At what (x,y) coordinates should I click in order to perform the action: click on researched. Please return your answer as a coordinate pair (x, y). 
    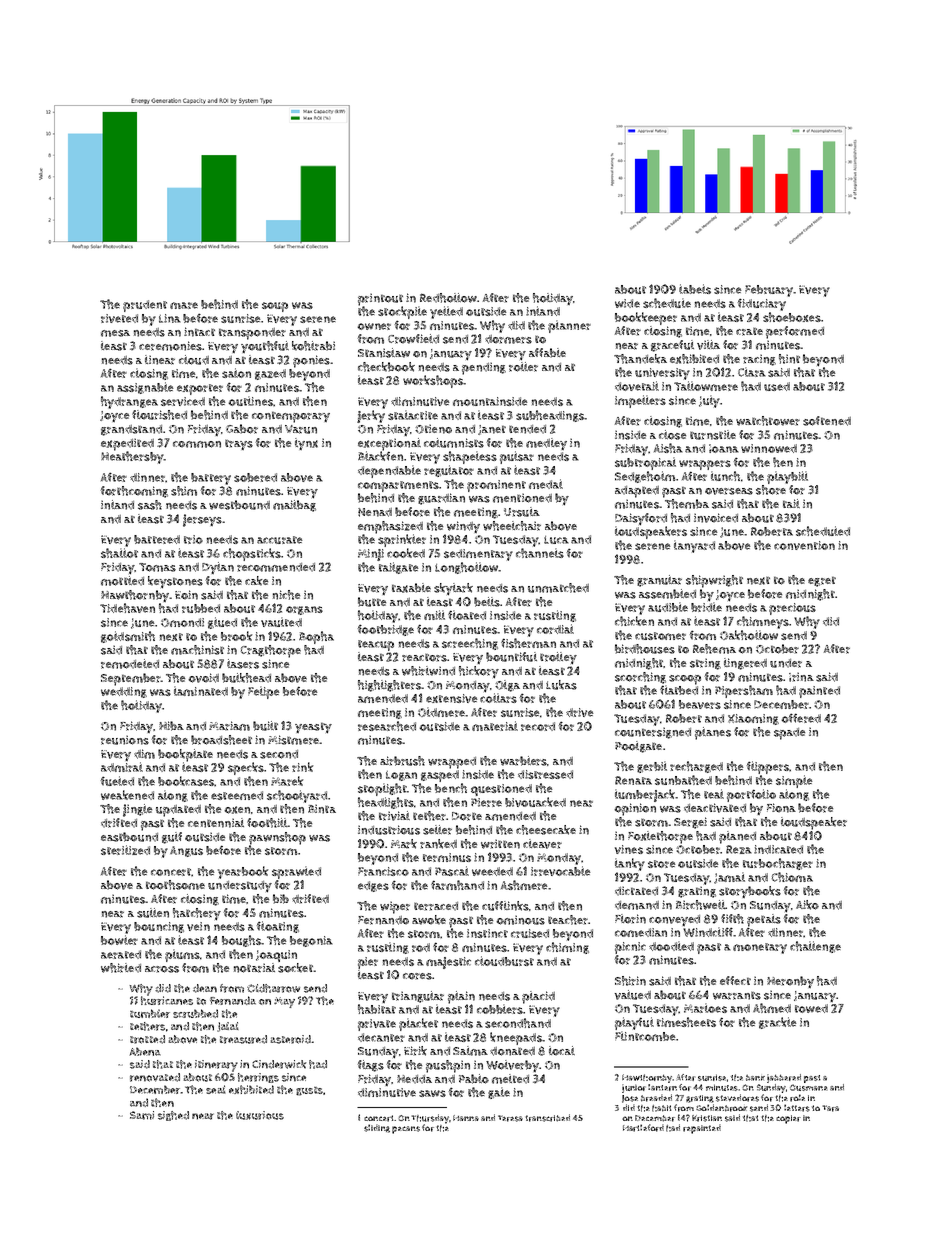
    Looking at the image, I should click on (387, 726).
